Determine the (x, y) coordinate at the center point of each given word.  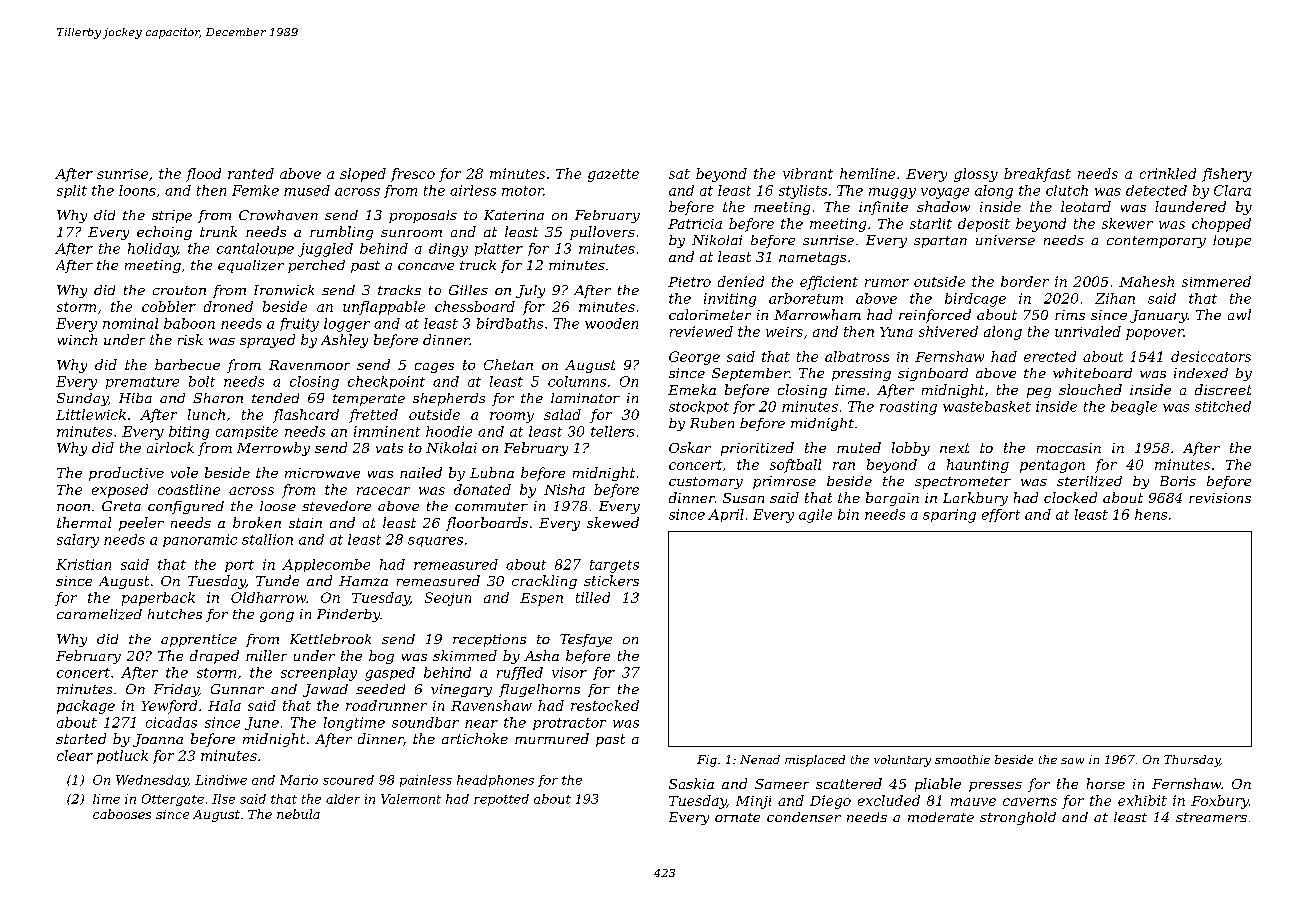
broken (257, 522)
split (72, 191)
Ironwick (284, 290)
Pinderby (348, 615)
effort (1001, 515)
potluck (122, 757)
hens (1151, 514)
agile (815, 516)
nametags (812, 258)
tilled (593, 597)
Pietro (689, 282)
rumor (887, 283)
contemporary (1156, 242)
